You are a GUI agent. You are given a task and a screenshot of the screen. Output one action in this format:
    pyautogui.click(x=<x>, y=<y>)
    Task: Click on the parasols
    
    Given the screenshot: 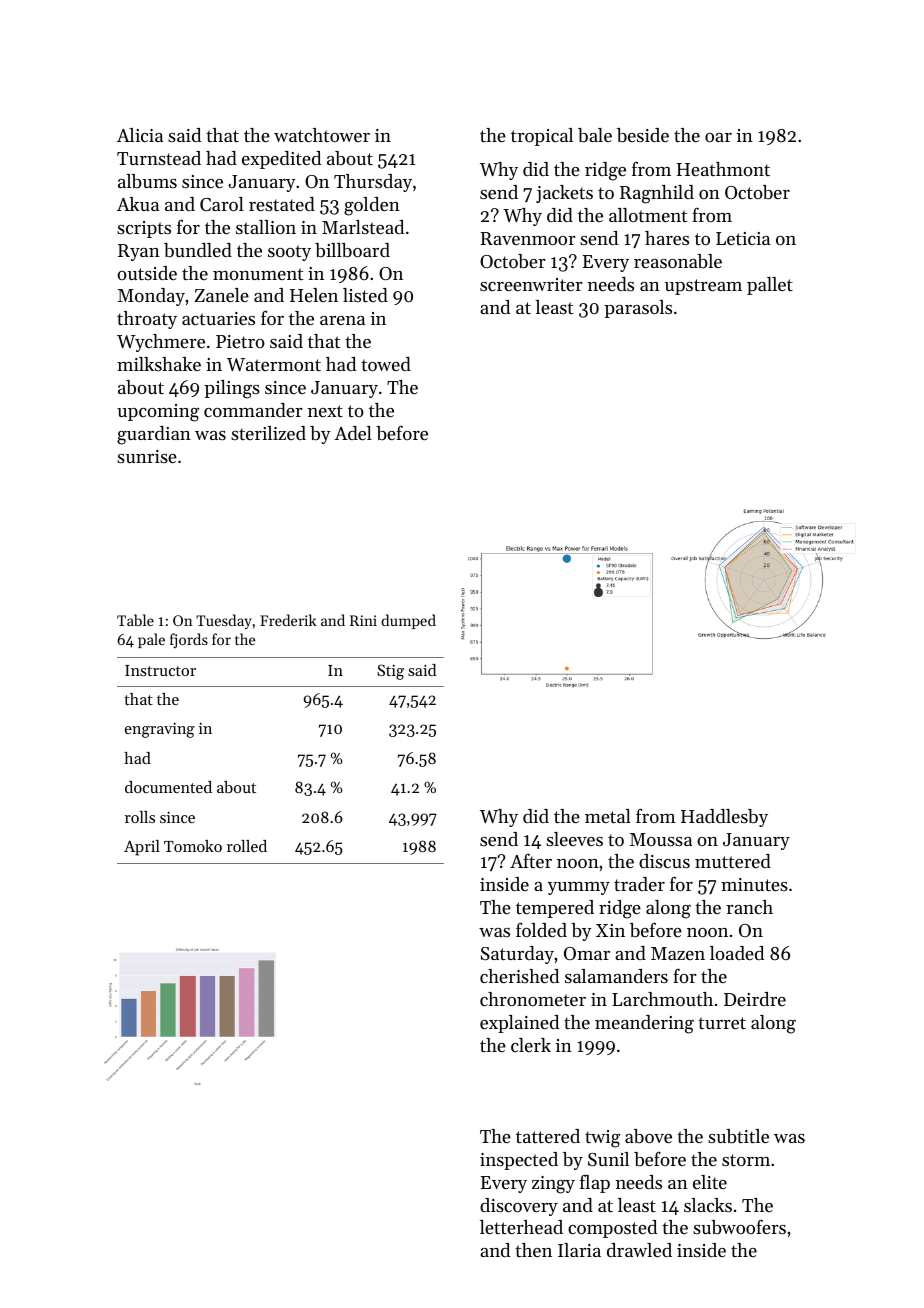 What is the action you would take?
    pyautogui.click(x=638, y=309)
